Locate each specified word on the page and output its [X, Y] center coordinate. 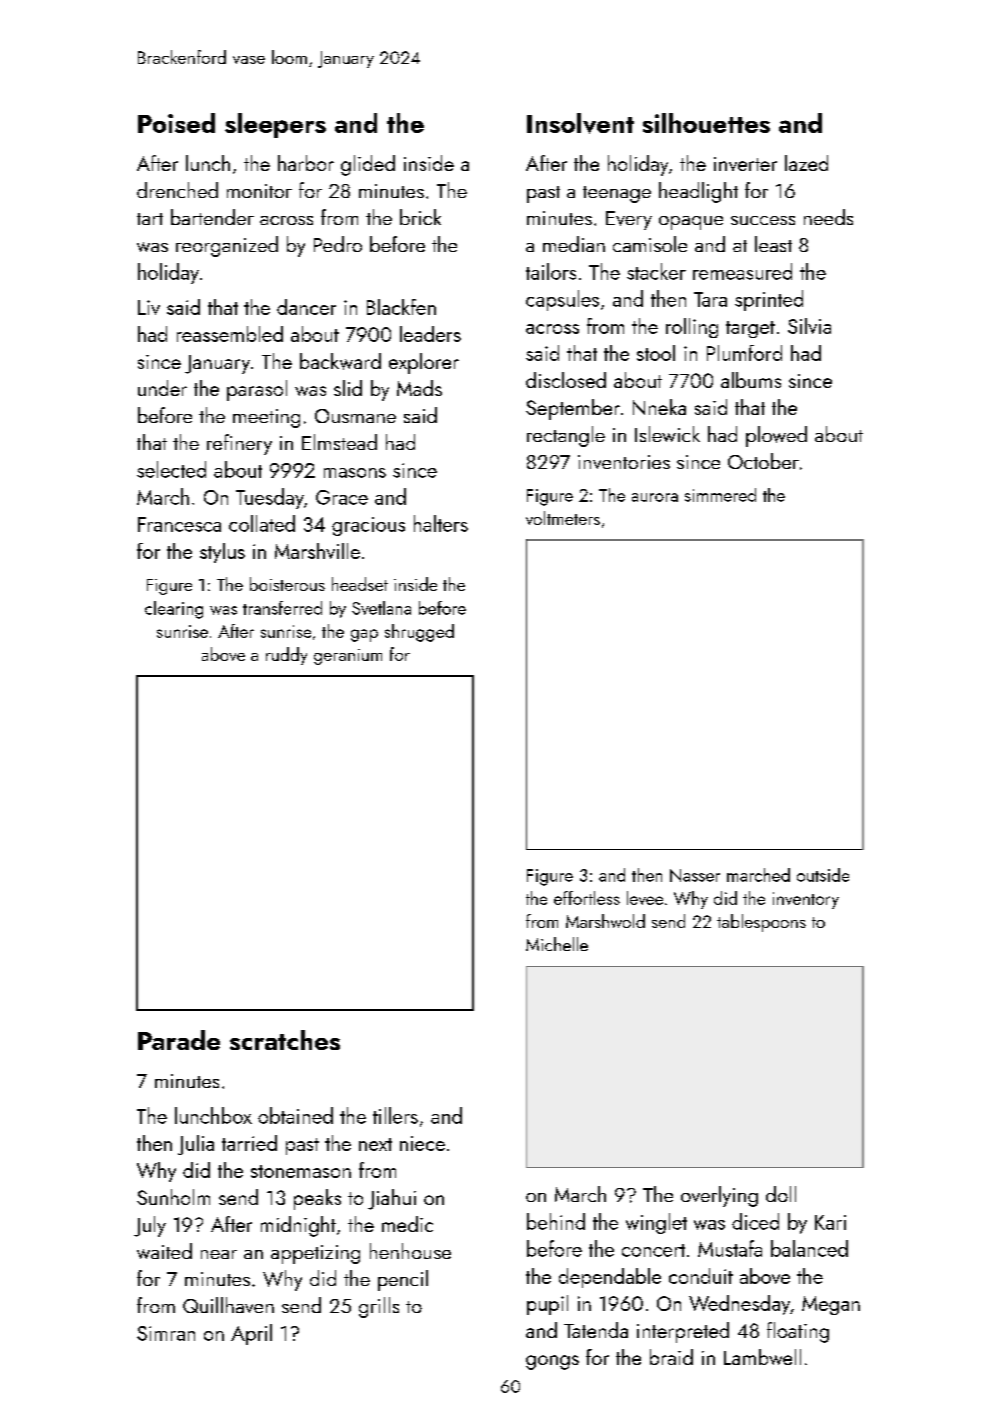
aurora [655, 497]
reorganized [227, 246]
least [773, 244]
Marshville [317, 551]
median [574, 244]
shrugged [419, 633]
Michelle [557, 944]
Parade [179, 1040]
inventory [806, 900]
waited [164, 1251]
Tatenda [596, 1330]
